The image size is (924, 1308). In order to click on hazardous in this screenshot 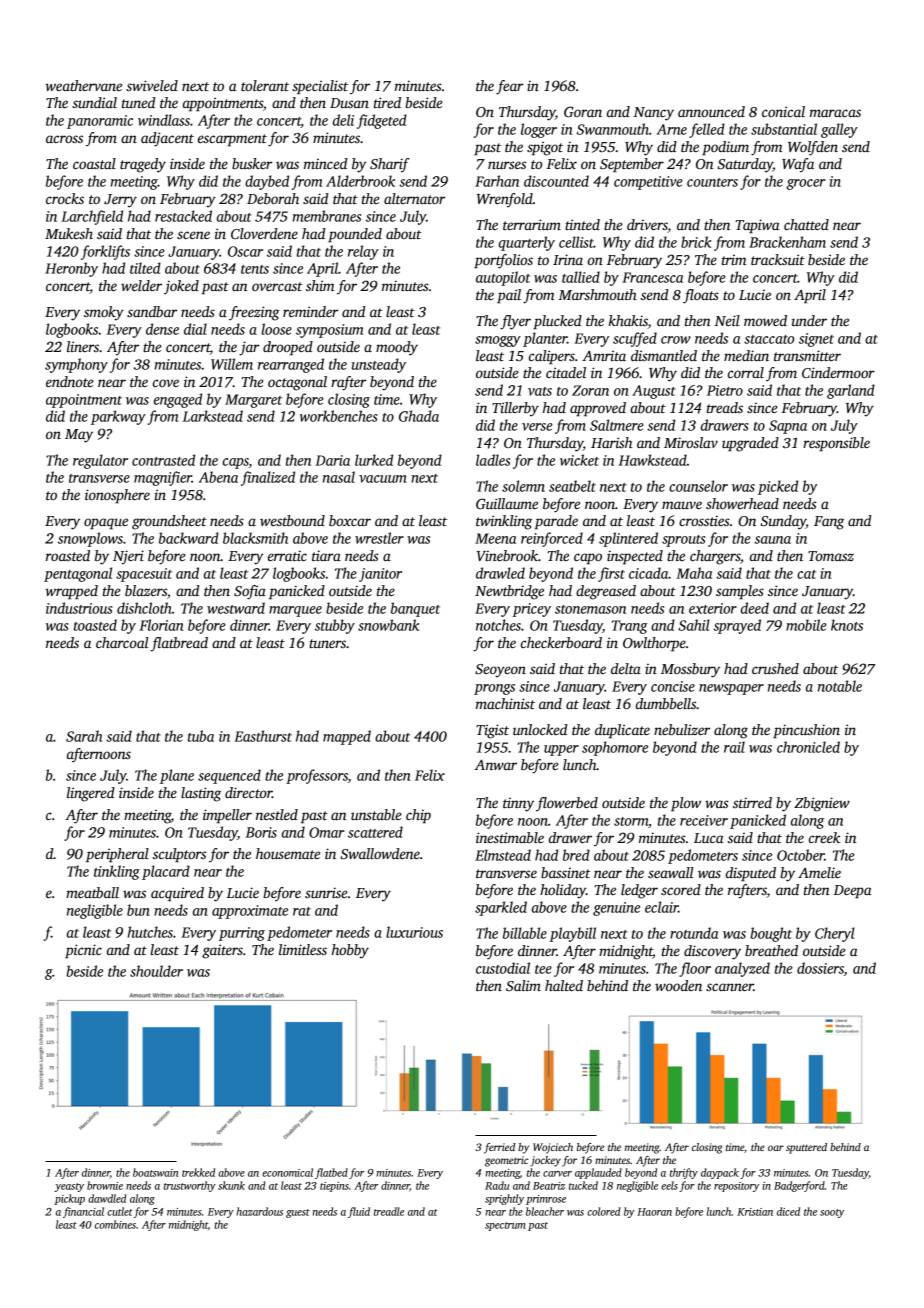, I will do `click(259, 1211)`.
